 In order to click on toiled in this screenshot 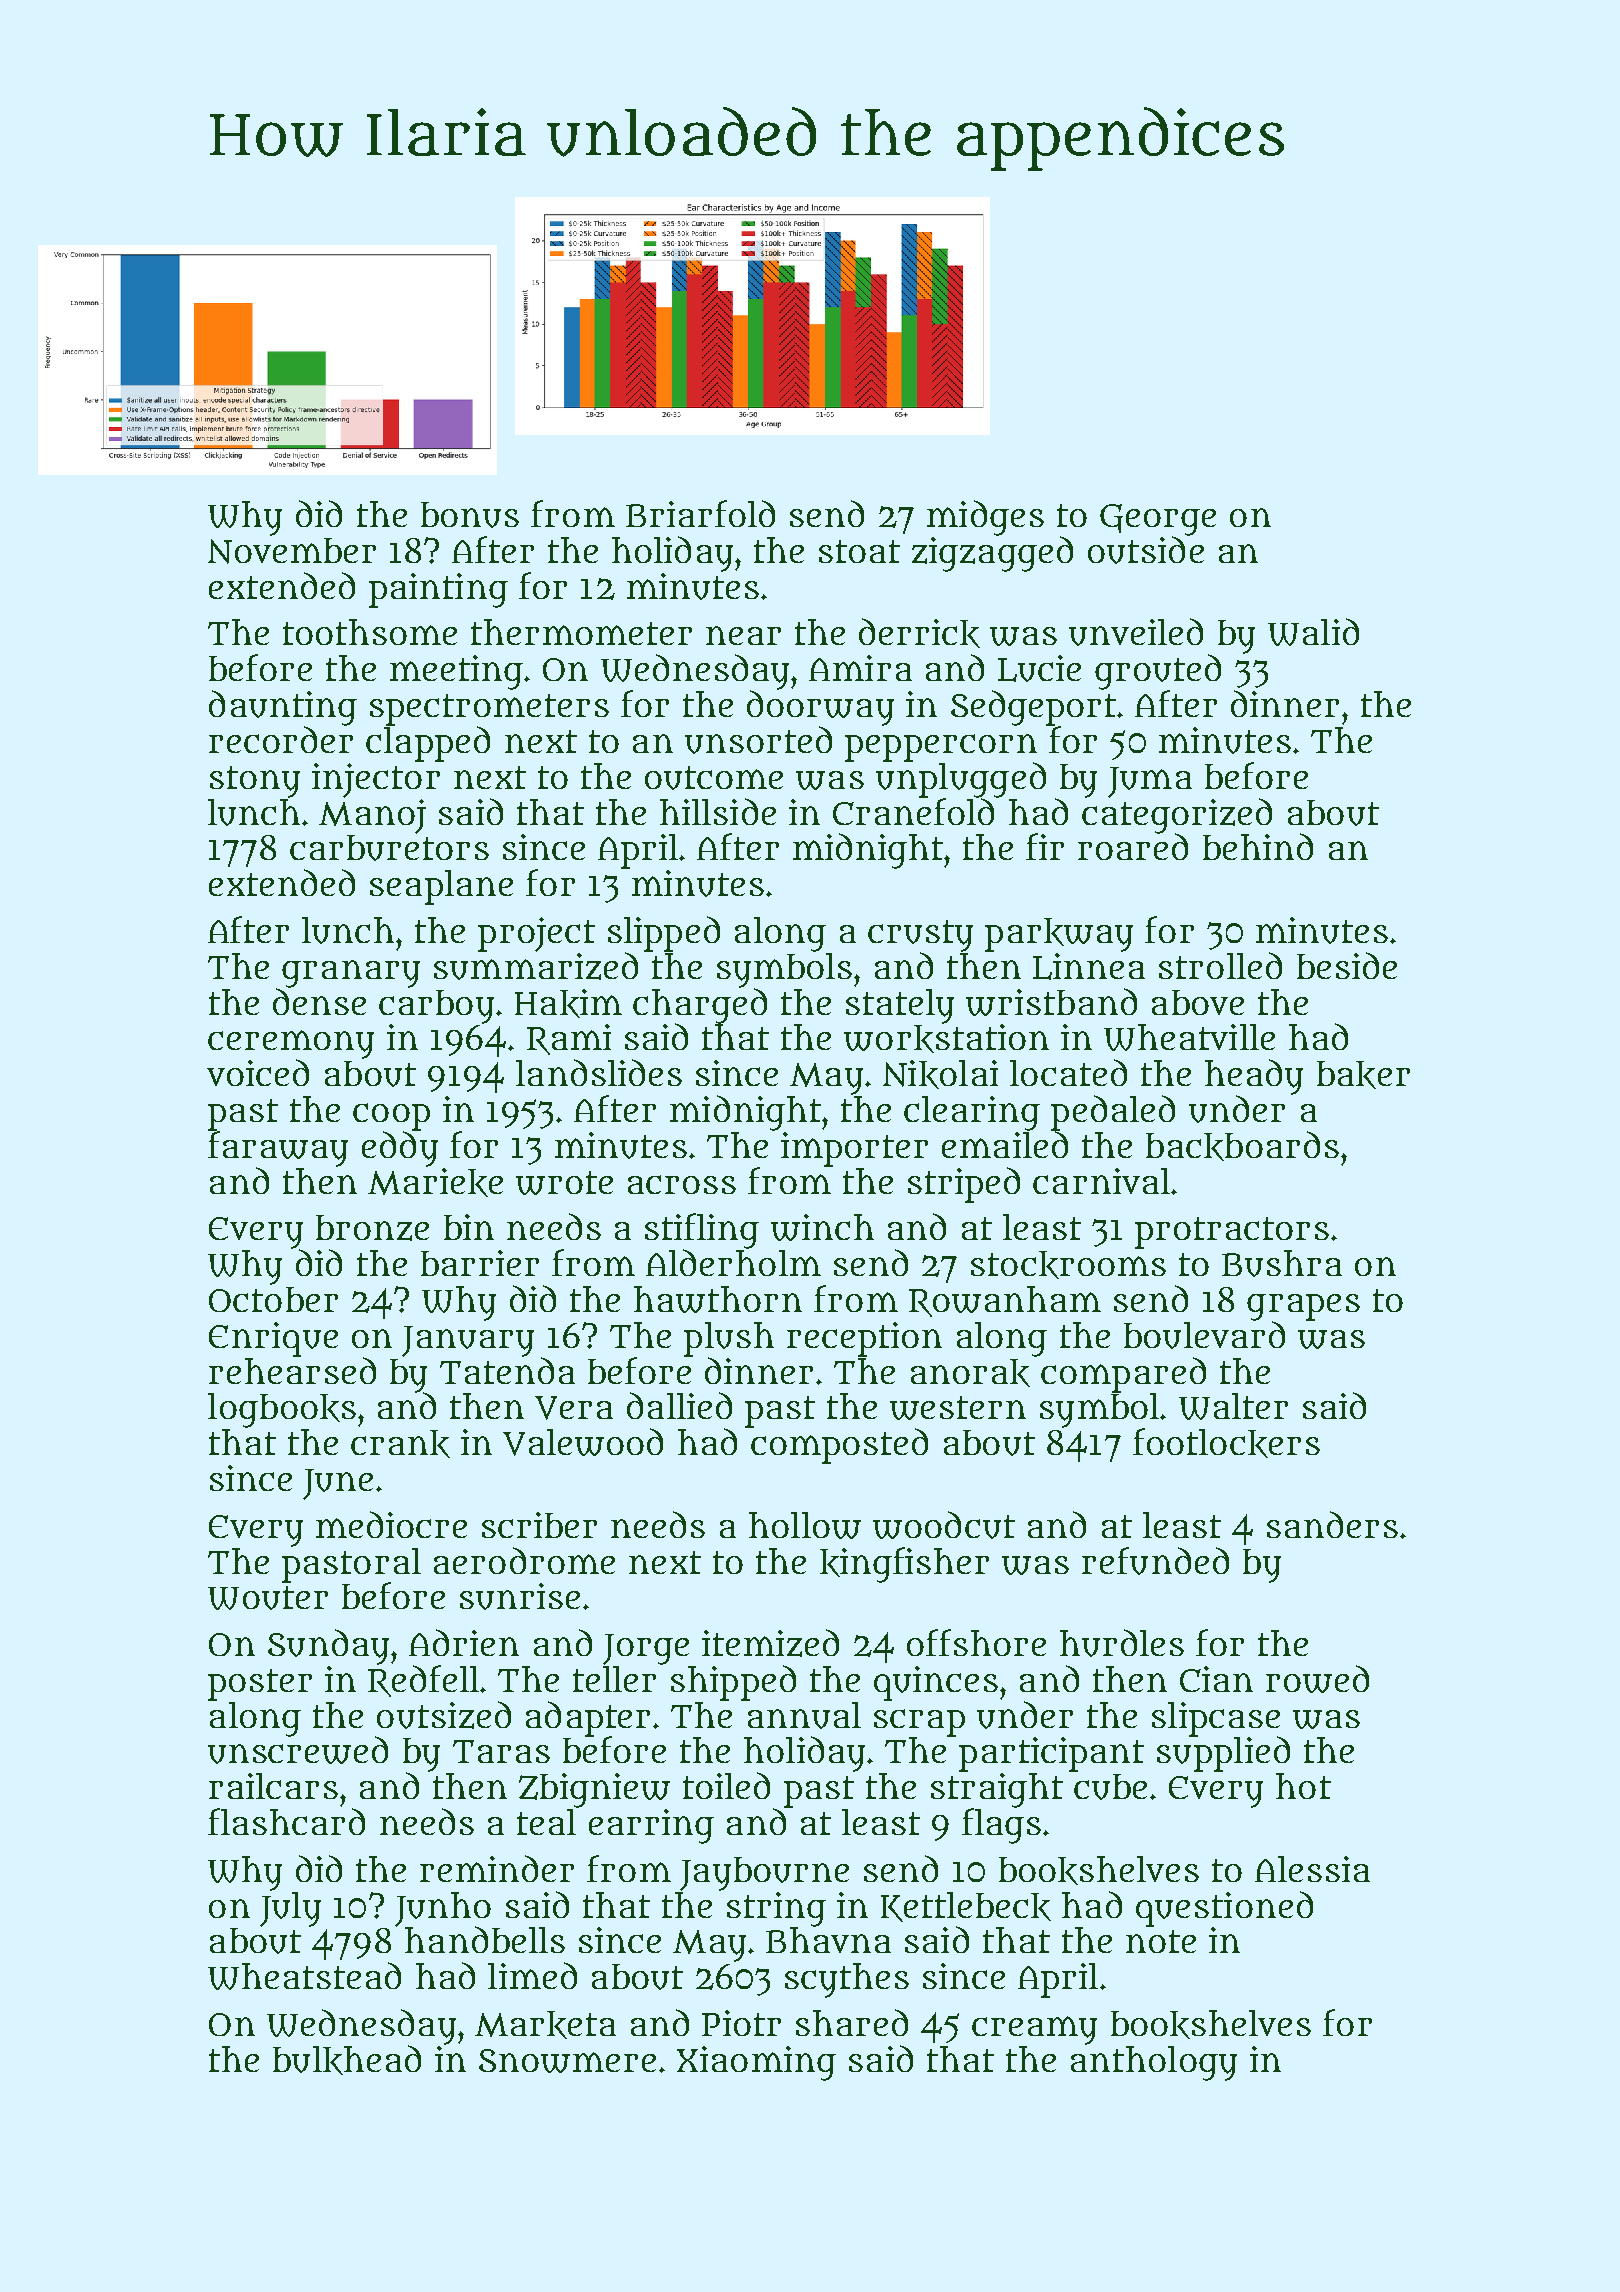, I will do `click(726, 1785)`.
